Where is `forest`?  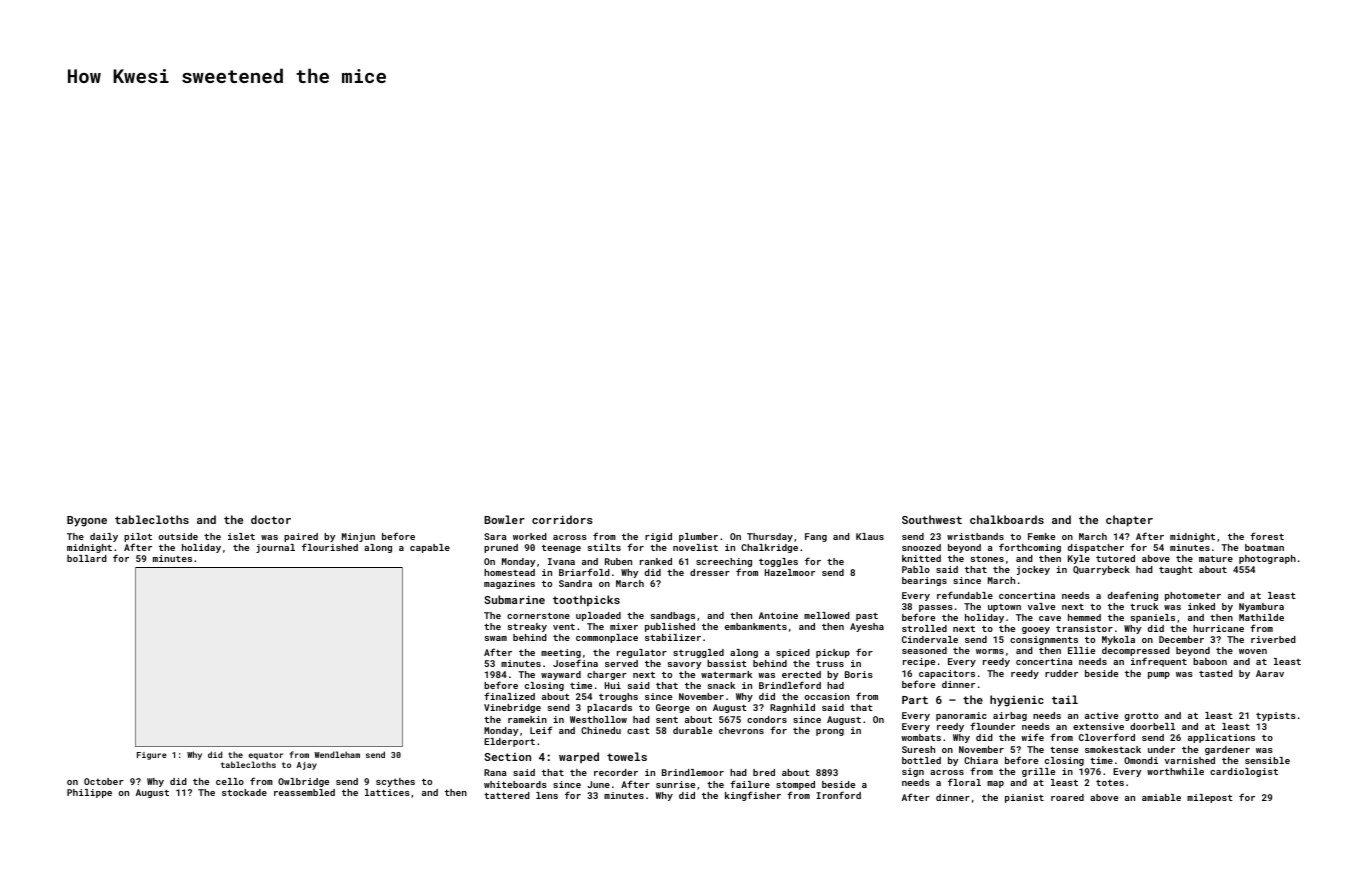 forest is located at coordinates (1267, 536).
